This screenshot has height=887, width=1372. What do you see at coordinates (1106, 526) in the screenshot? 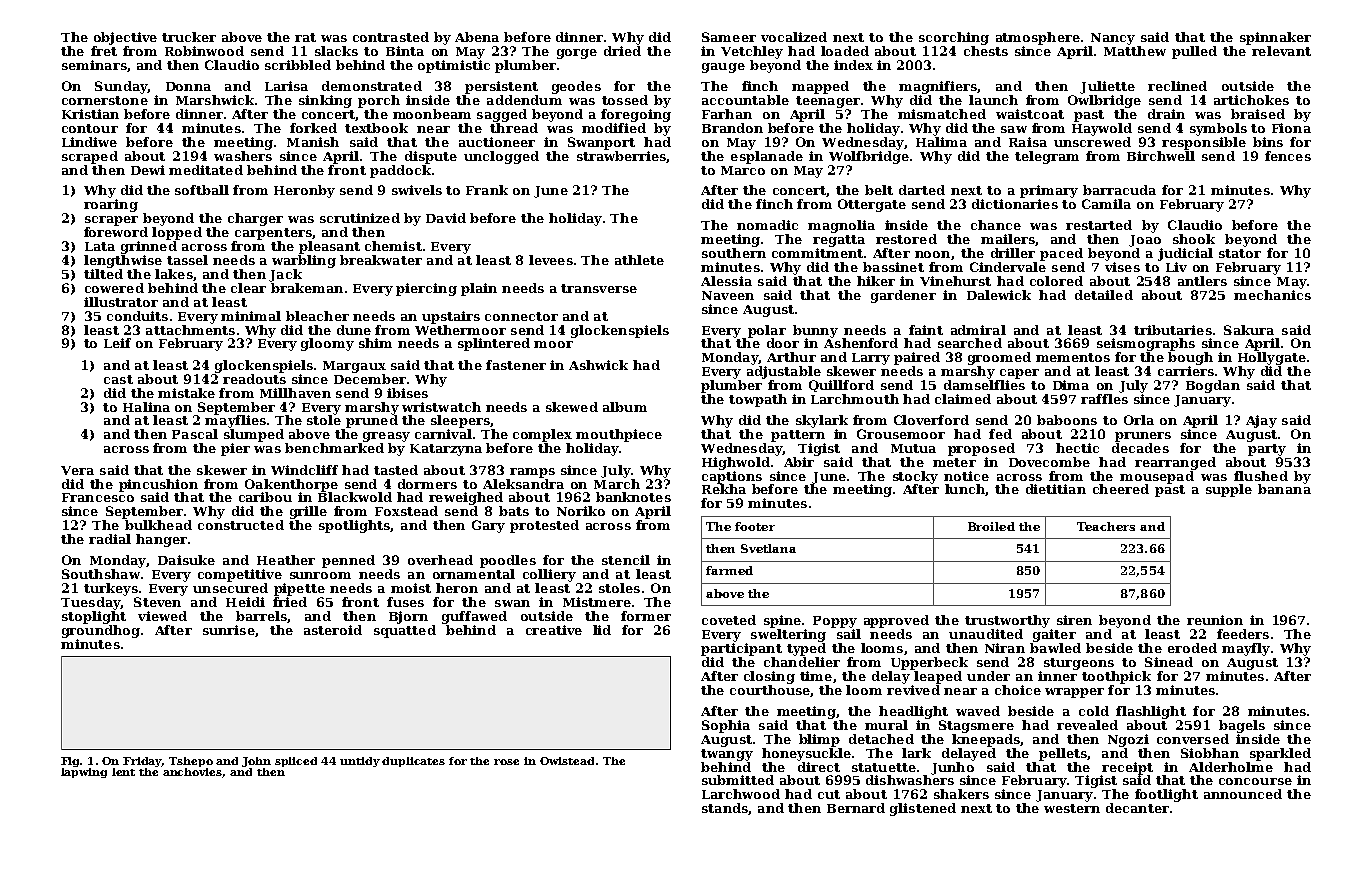
I see `Teachers` at bounding box center [1106, 526].
